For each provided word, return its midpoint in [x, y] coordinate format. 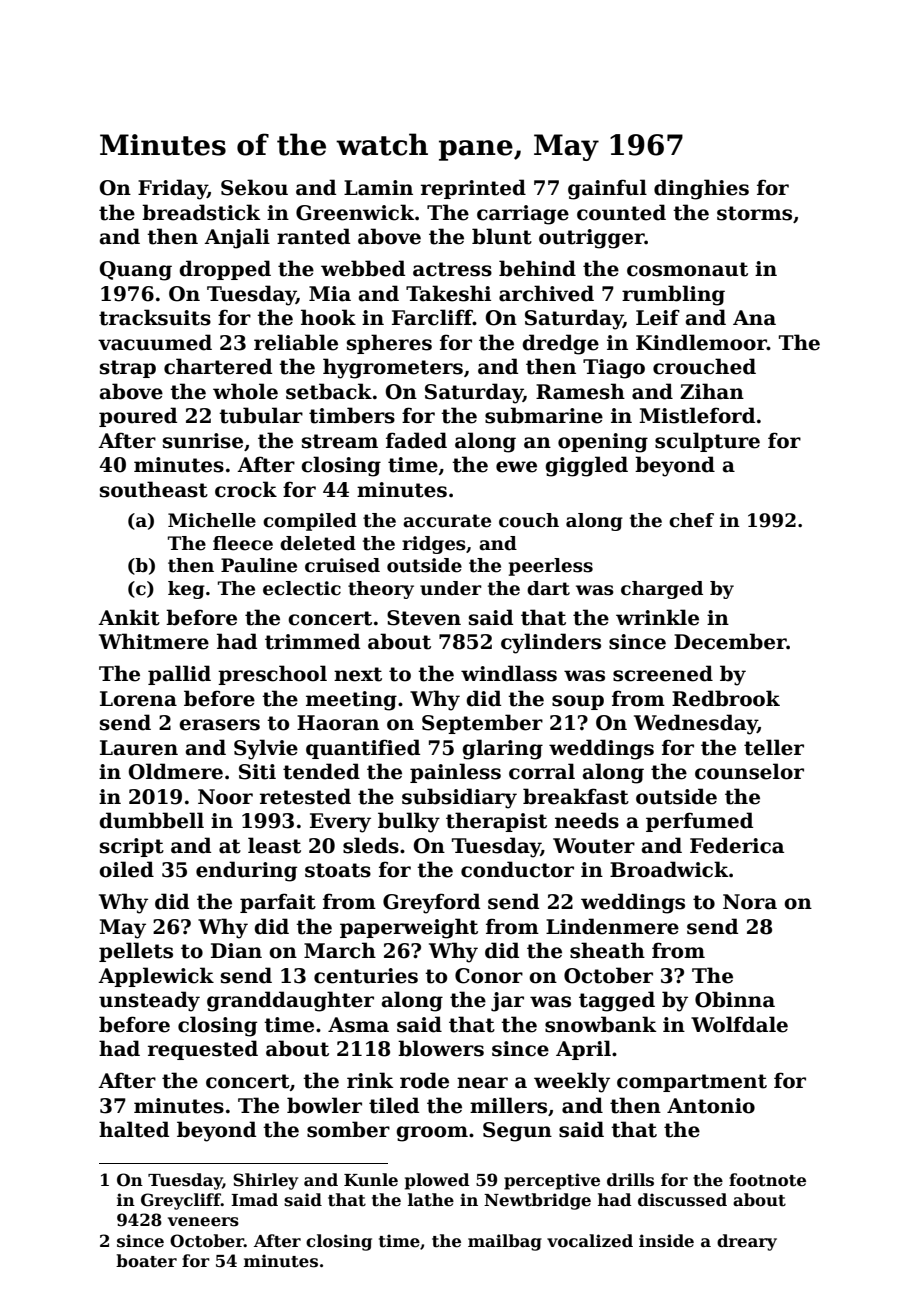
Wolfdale [739, 1024]
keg [186, 590]
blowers [441, 1048]
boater [146, 1261]
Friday [173, 189]
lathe [431, 1200]
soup [578, 702]
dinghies [701, 189]
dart [548, 588]
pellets [136, 952]
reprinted [473, 189]
